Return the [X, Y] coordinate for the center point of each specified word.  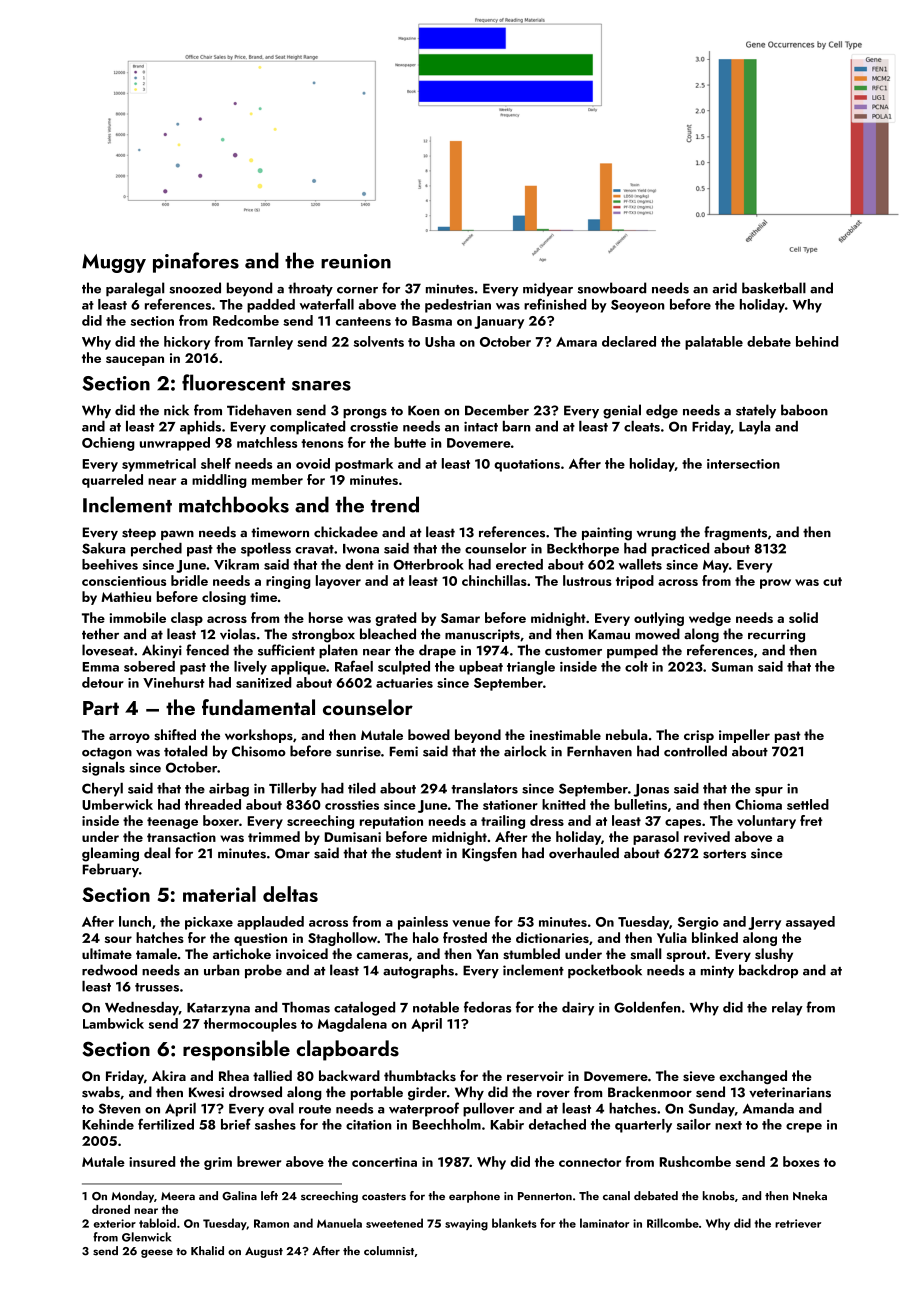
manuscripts [482, 635]
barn [516, 426]
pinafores [196, 262]
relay [787, 1009]
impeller [744, 736]
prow [775, 584]
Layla [754, 428]
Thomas [306, 1007]
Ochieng [108, 444]
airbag [229, 790]
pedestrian [458, 306]
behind [817, 341]
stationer [510, 805]
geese [157, 1253]
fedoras [487, 1007]
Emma [101, 667]
